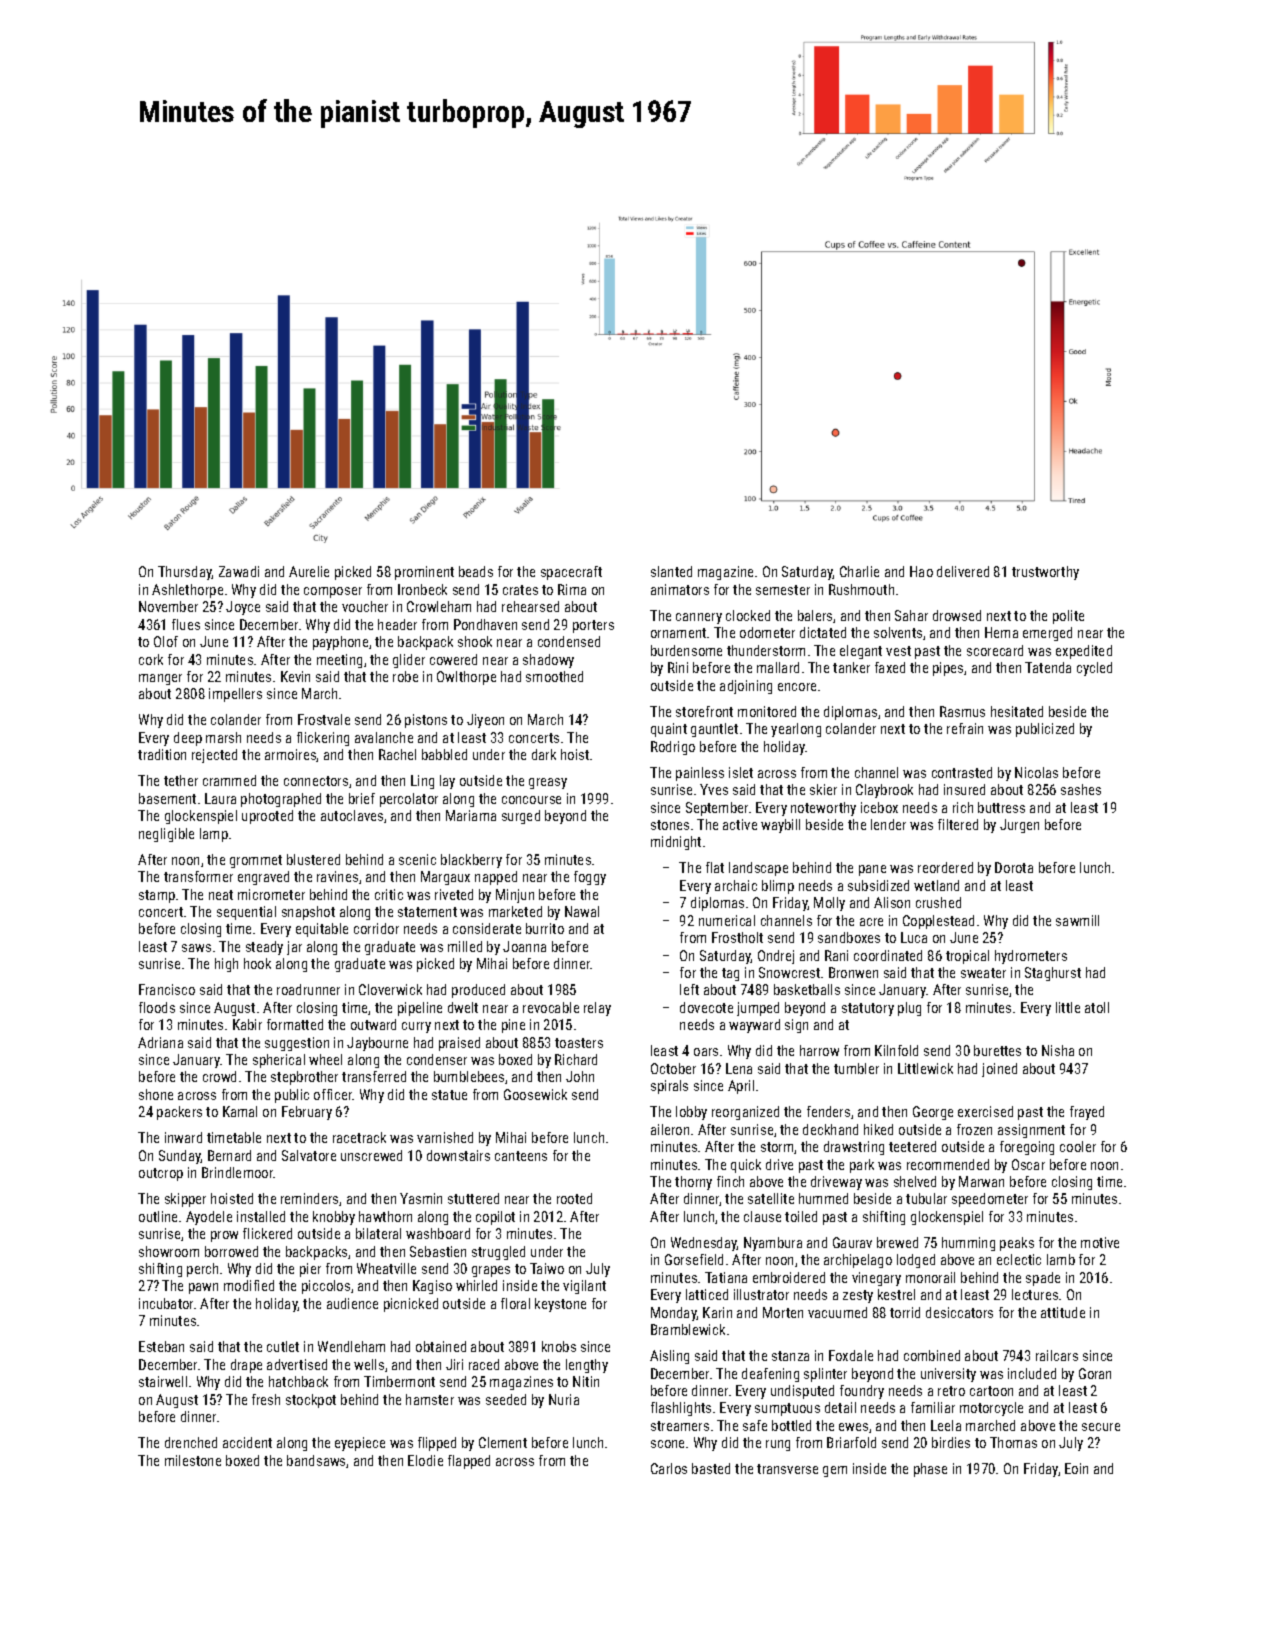 The height and width of the screenshot is (1640, 1267). Describe the element at coordinates (945, 867) in the screenshot. I see `reordered` at that location.
